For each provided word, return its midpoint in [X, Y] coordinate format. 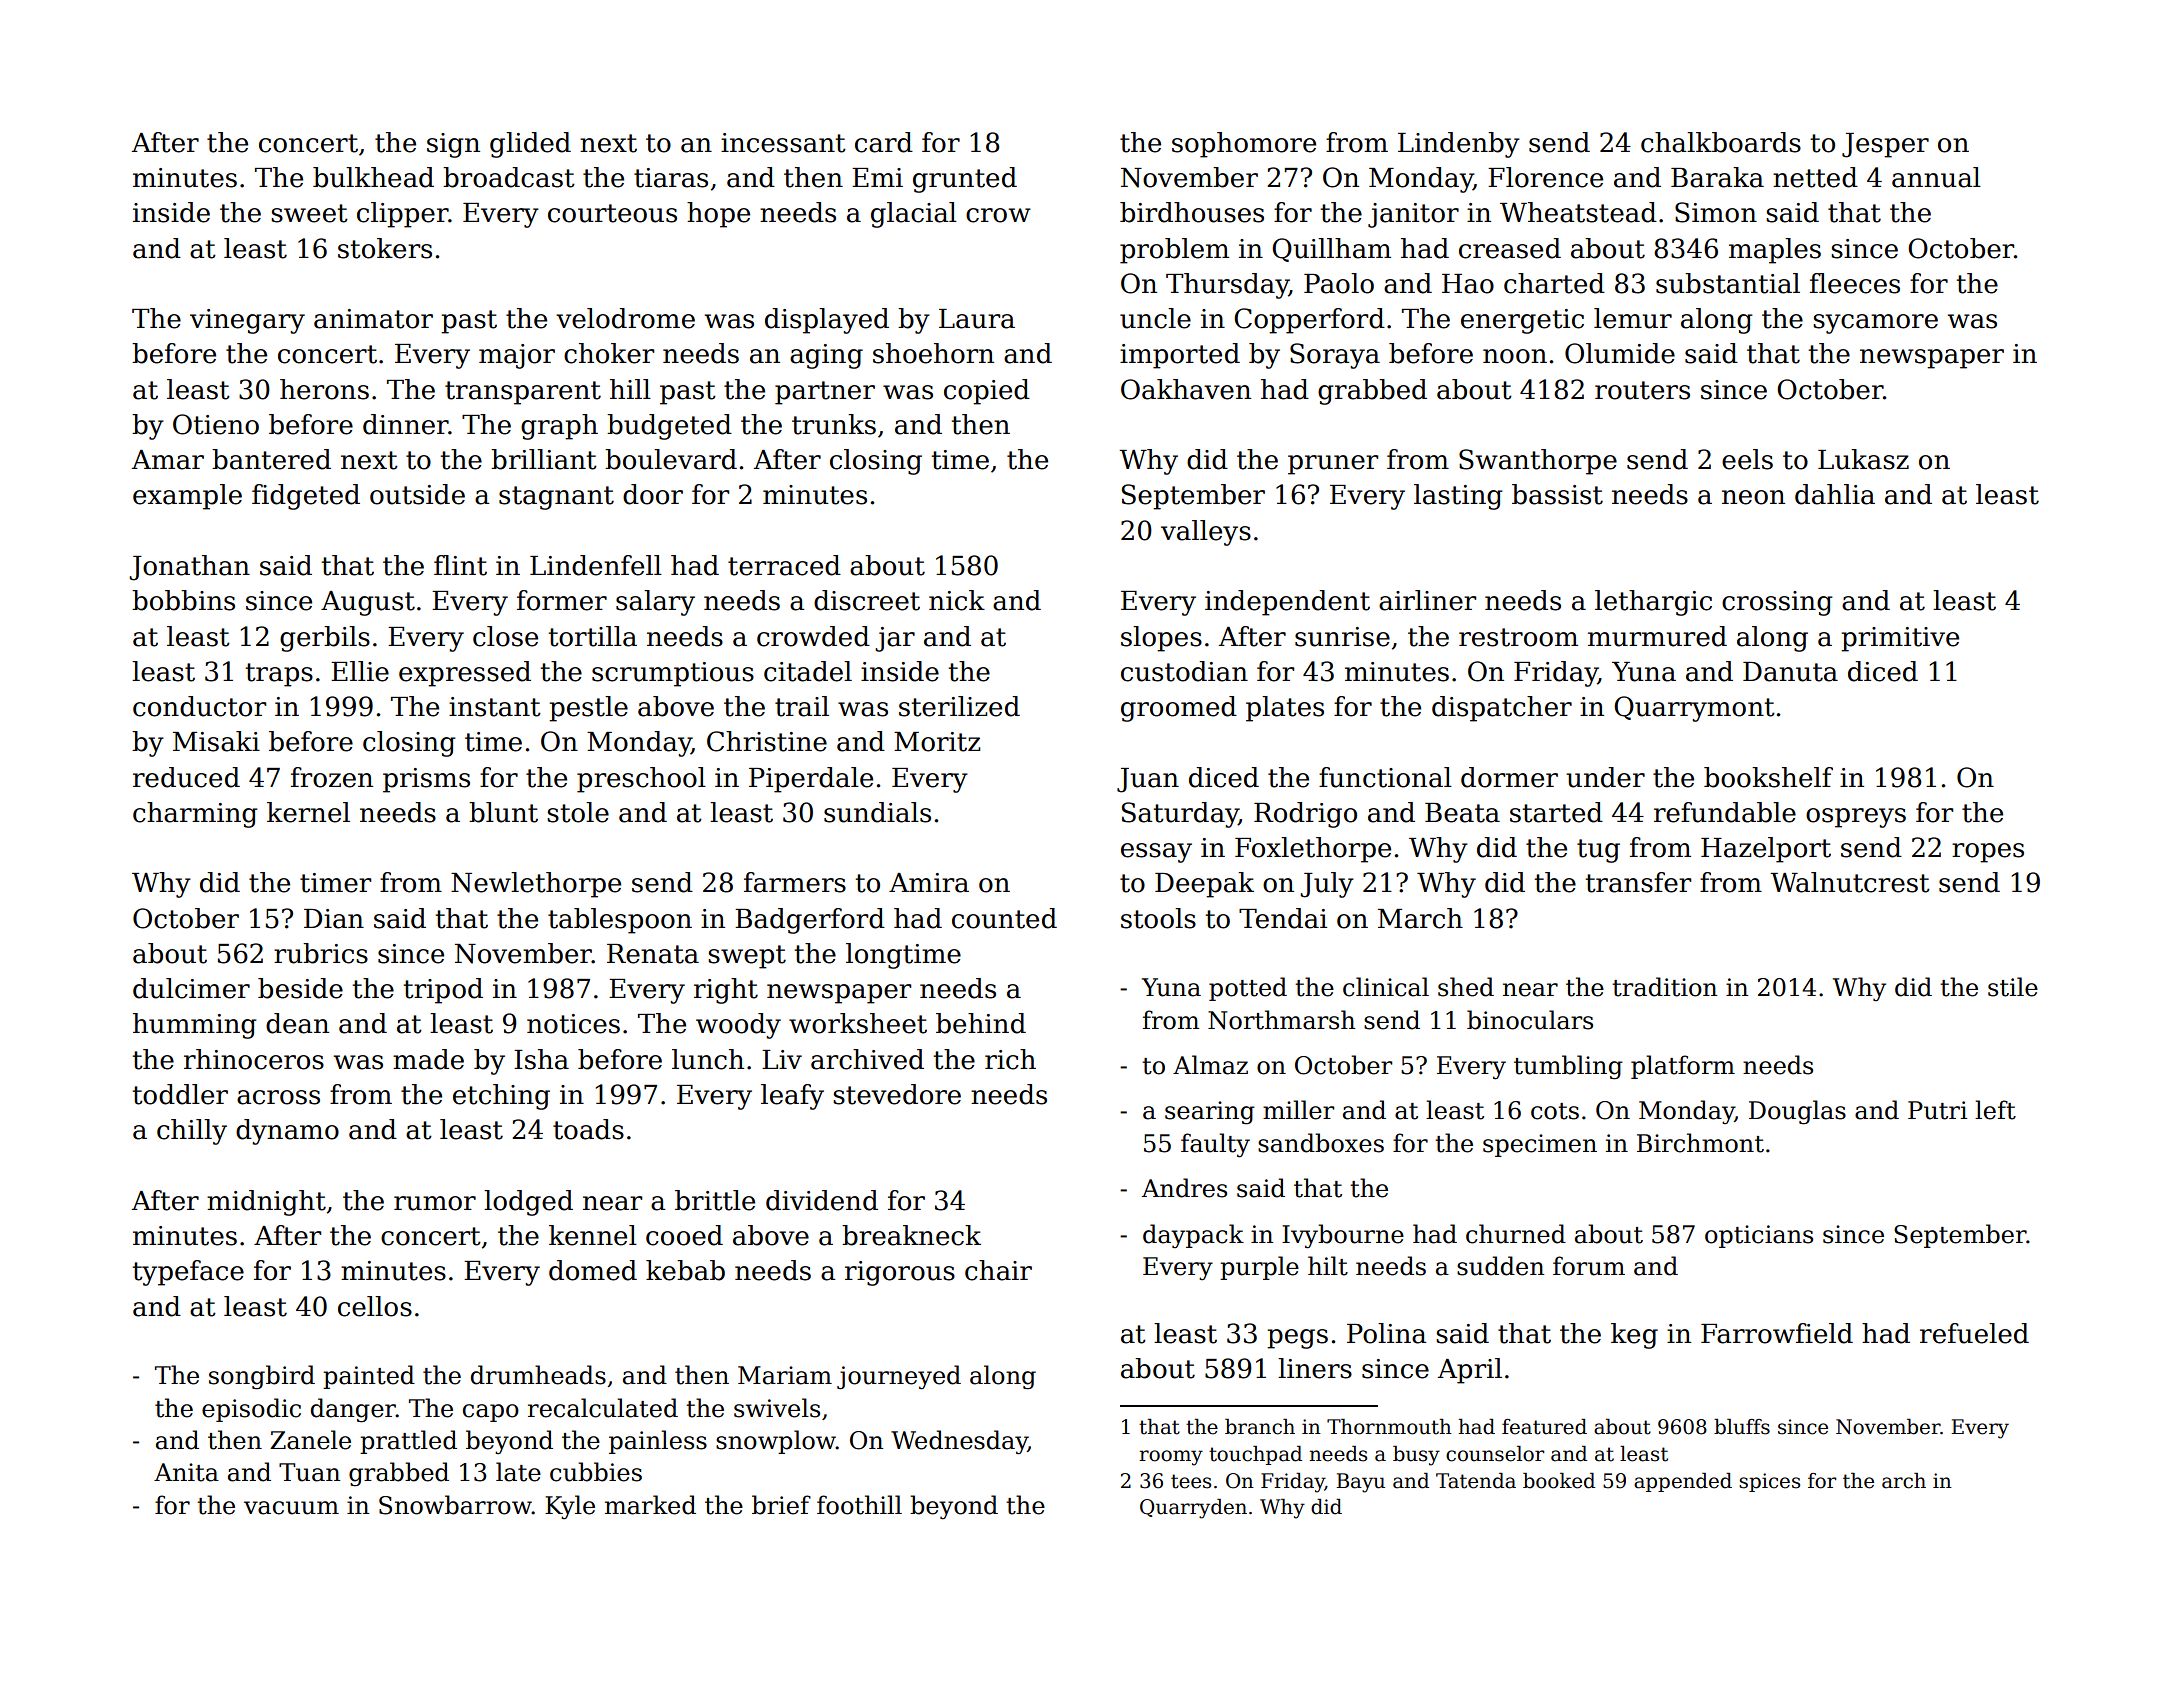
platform [1683, 1067]
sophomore [1244, 145]
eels [1747, 459]
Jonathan [189, 568]
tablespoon [620, 921]
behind [981, 1023]
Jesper [1885, 145]
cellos [375, 1306]
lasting [1458, 497]
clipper [402, 215]
